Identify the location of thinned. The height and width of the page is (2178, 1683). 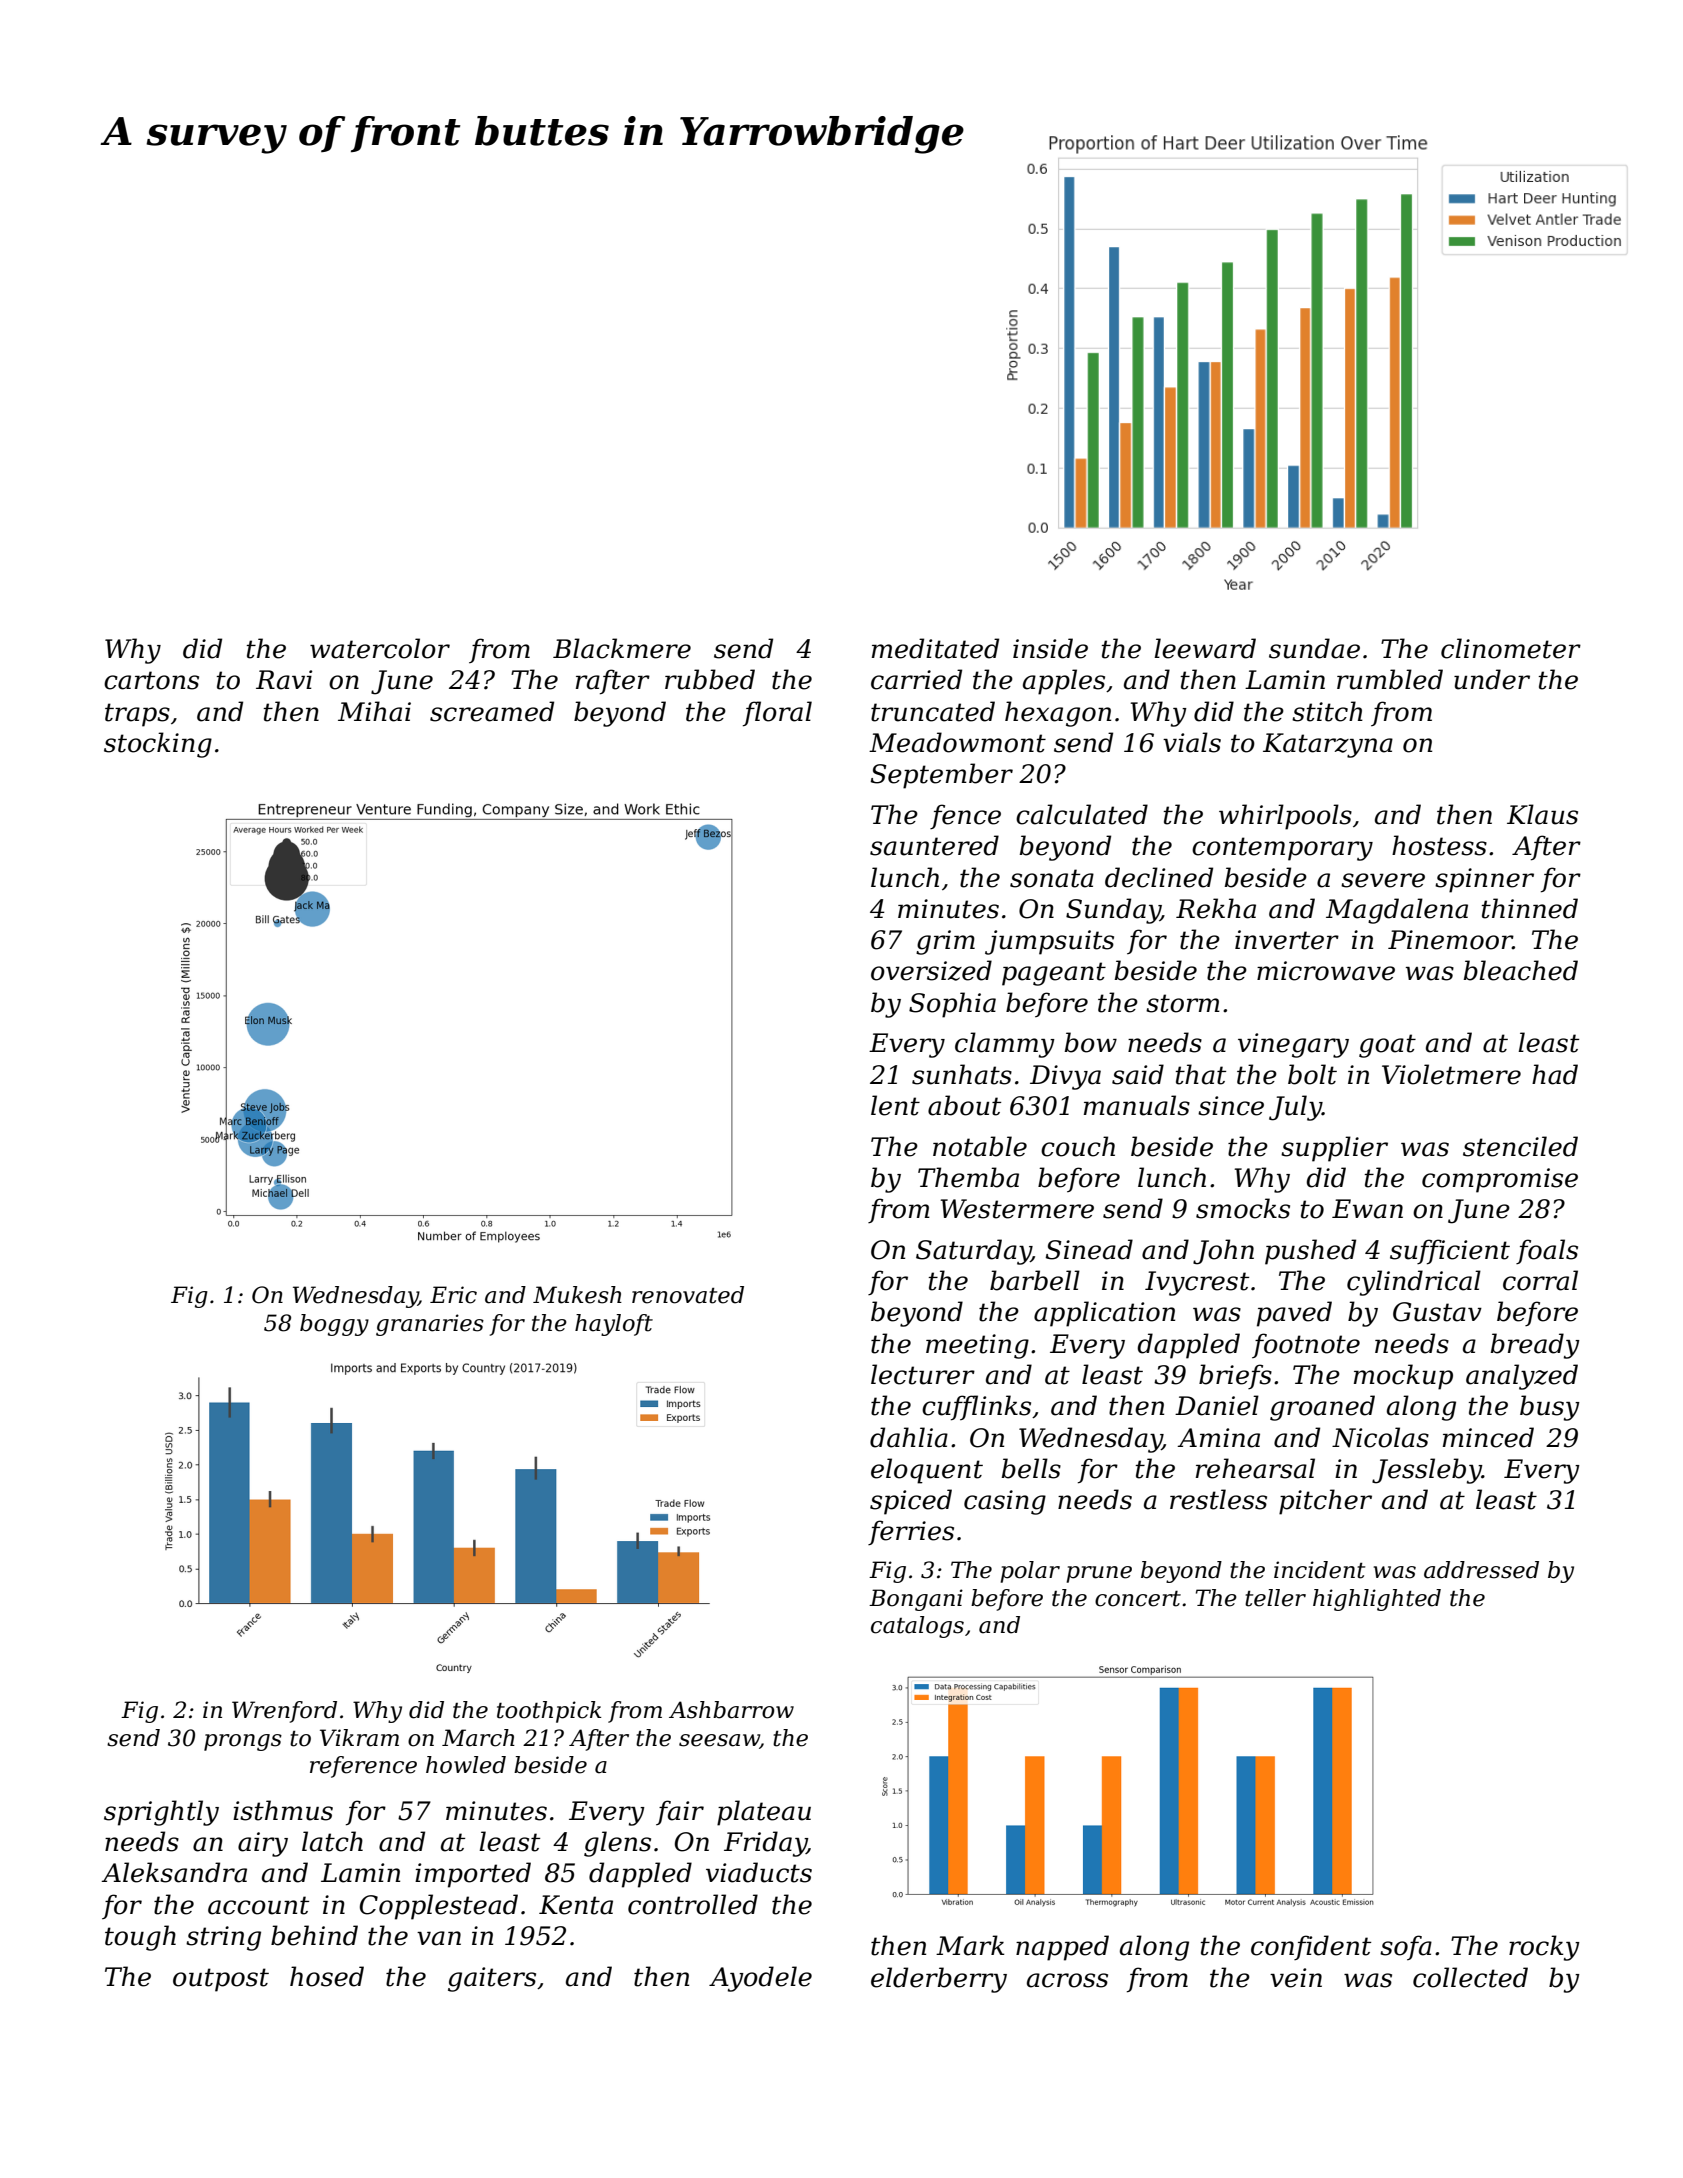
(1529, 908).
